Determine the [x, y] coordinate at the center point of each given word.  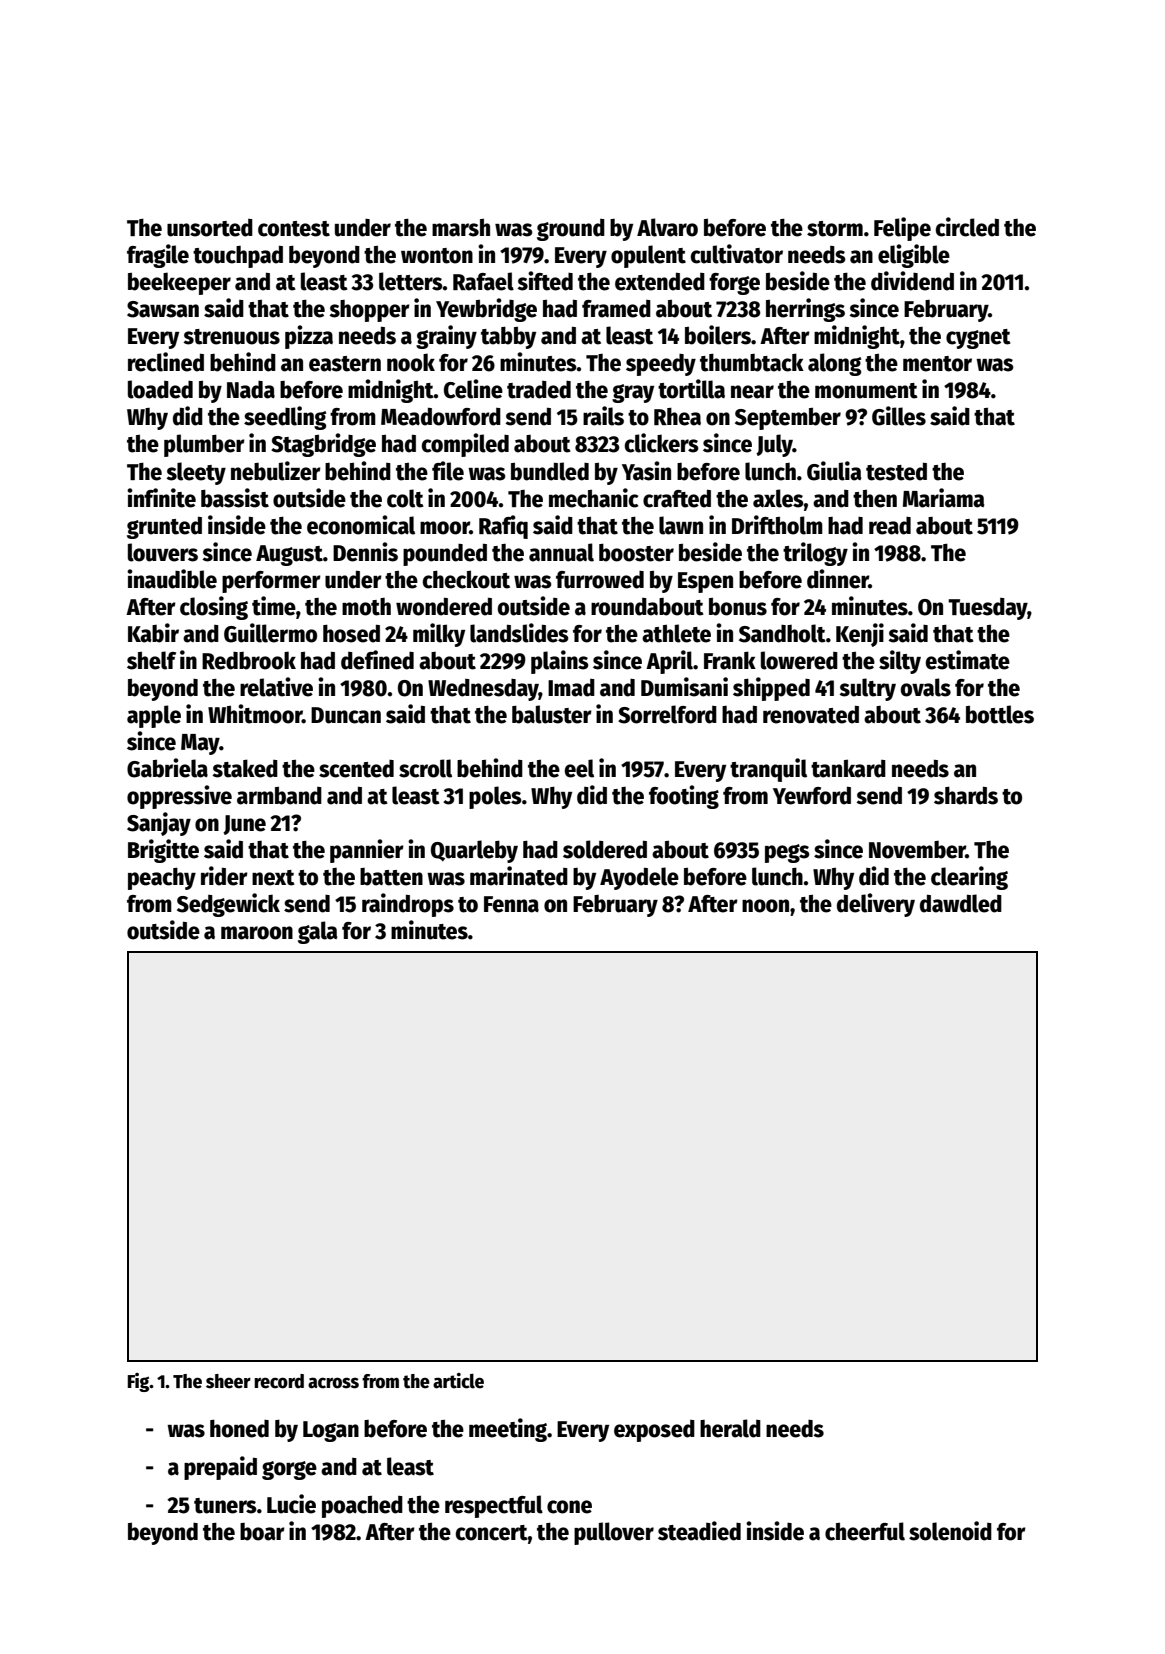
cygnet [978, 339]
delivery [876, 905]
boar [262, 1532]
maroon [257, 933]
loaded [160, 389]
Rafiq [503, 527]
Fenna [511, 904]
